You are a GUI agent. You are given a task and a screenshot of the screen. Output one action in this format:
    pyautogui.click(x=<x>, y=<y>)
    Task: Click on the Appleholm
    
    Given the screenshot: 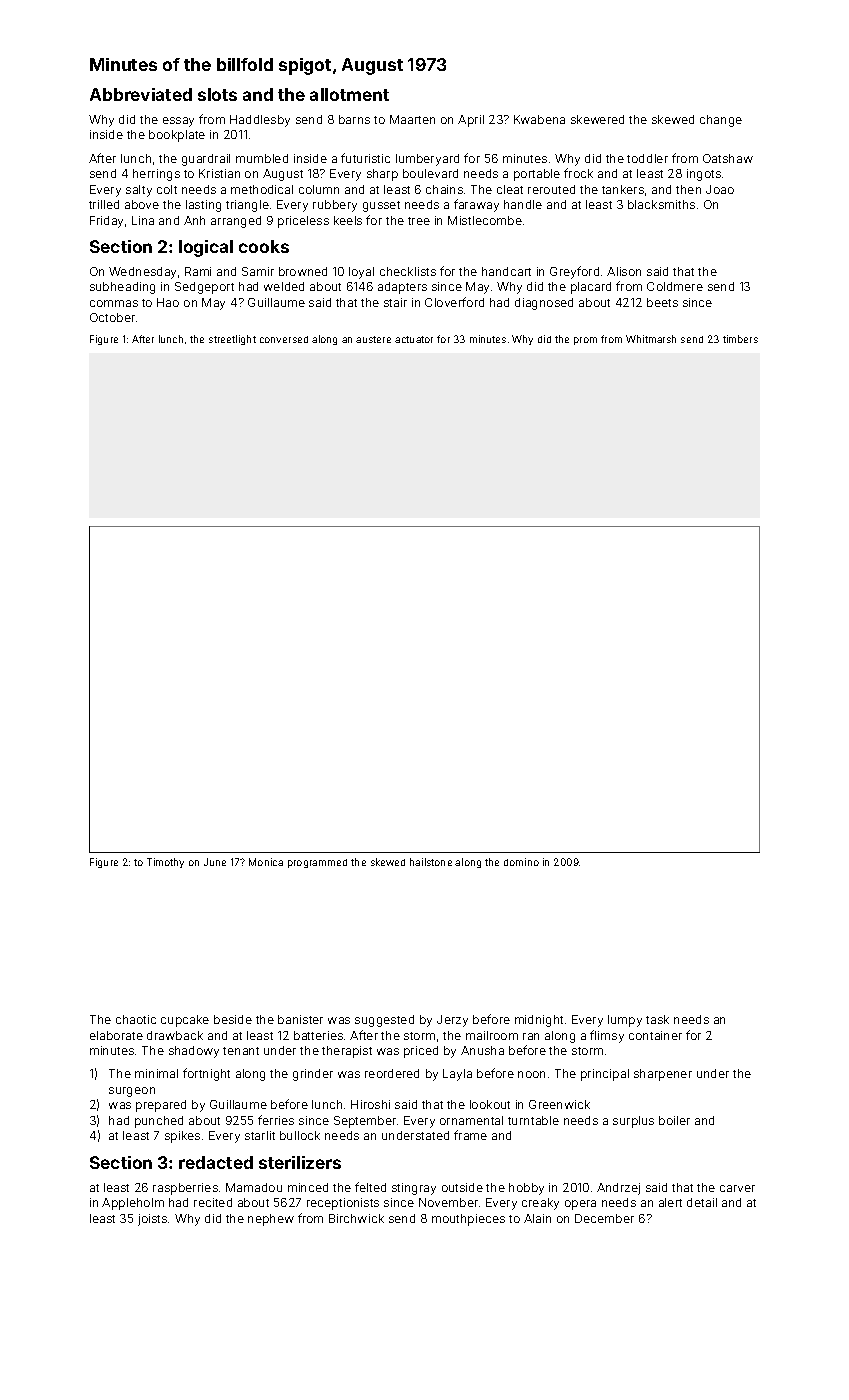 What is the action you would take?
    pyautogui.click(x=133, y=1204)
